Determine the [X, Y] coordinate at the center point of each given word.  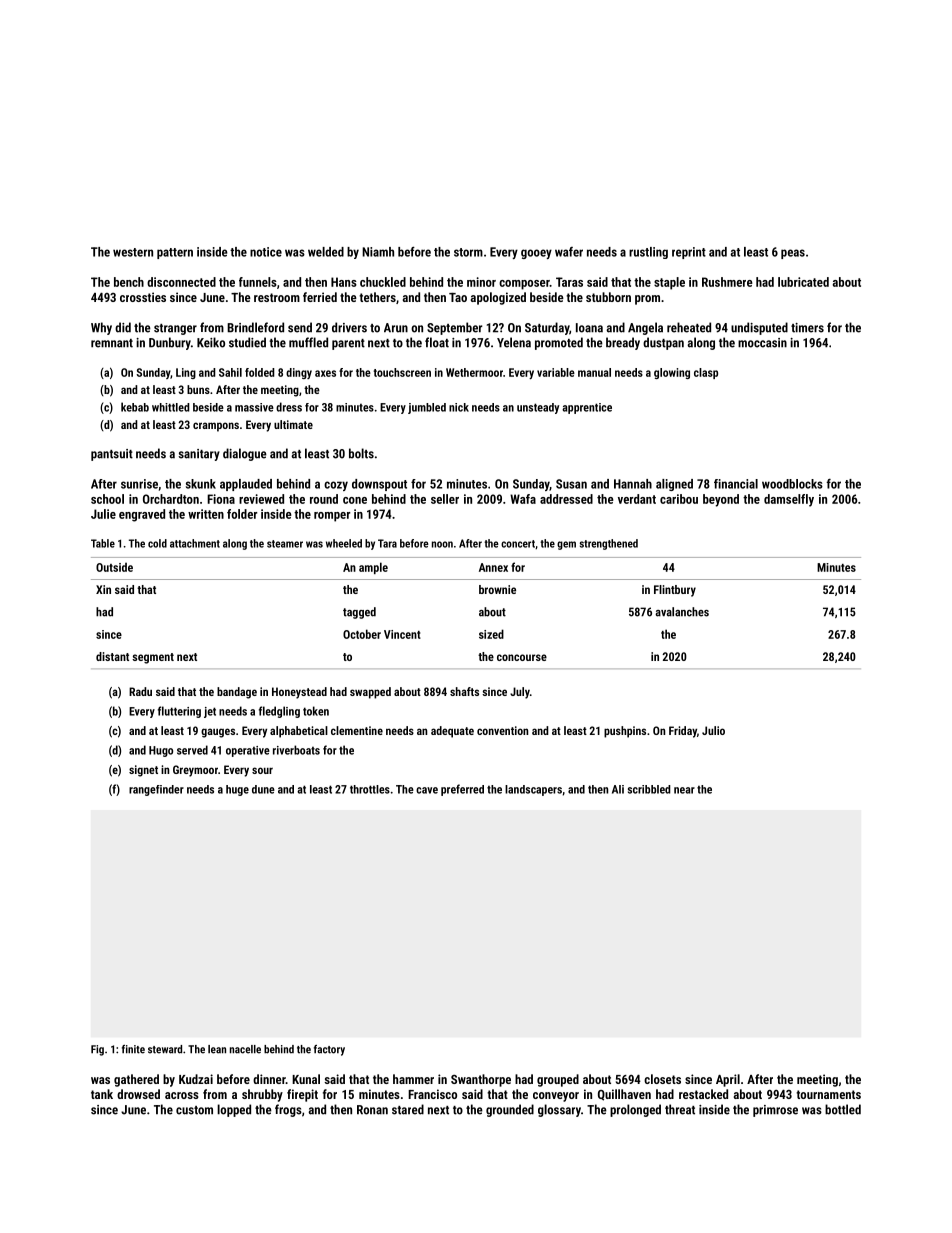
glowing [672, 373]
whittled [171, 407]
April [728, 1080]
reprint [689, 253]
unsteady [538, 408]
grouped [558, 1080]
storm [468, 252]
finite [133, 1049]
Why [101, 328]
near [684, 790]
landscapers [533, 790]
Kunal [306, 1079]
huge [237, 790]
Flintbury [675, 591]
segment [153, 658]
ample [373, 568]
